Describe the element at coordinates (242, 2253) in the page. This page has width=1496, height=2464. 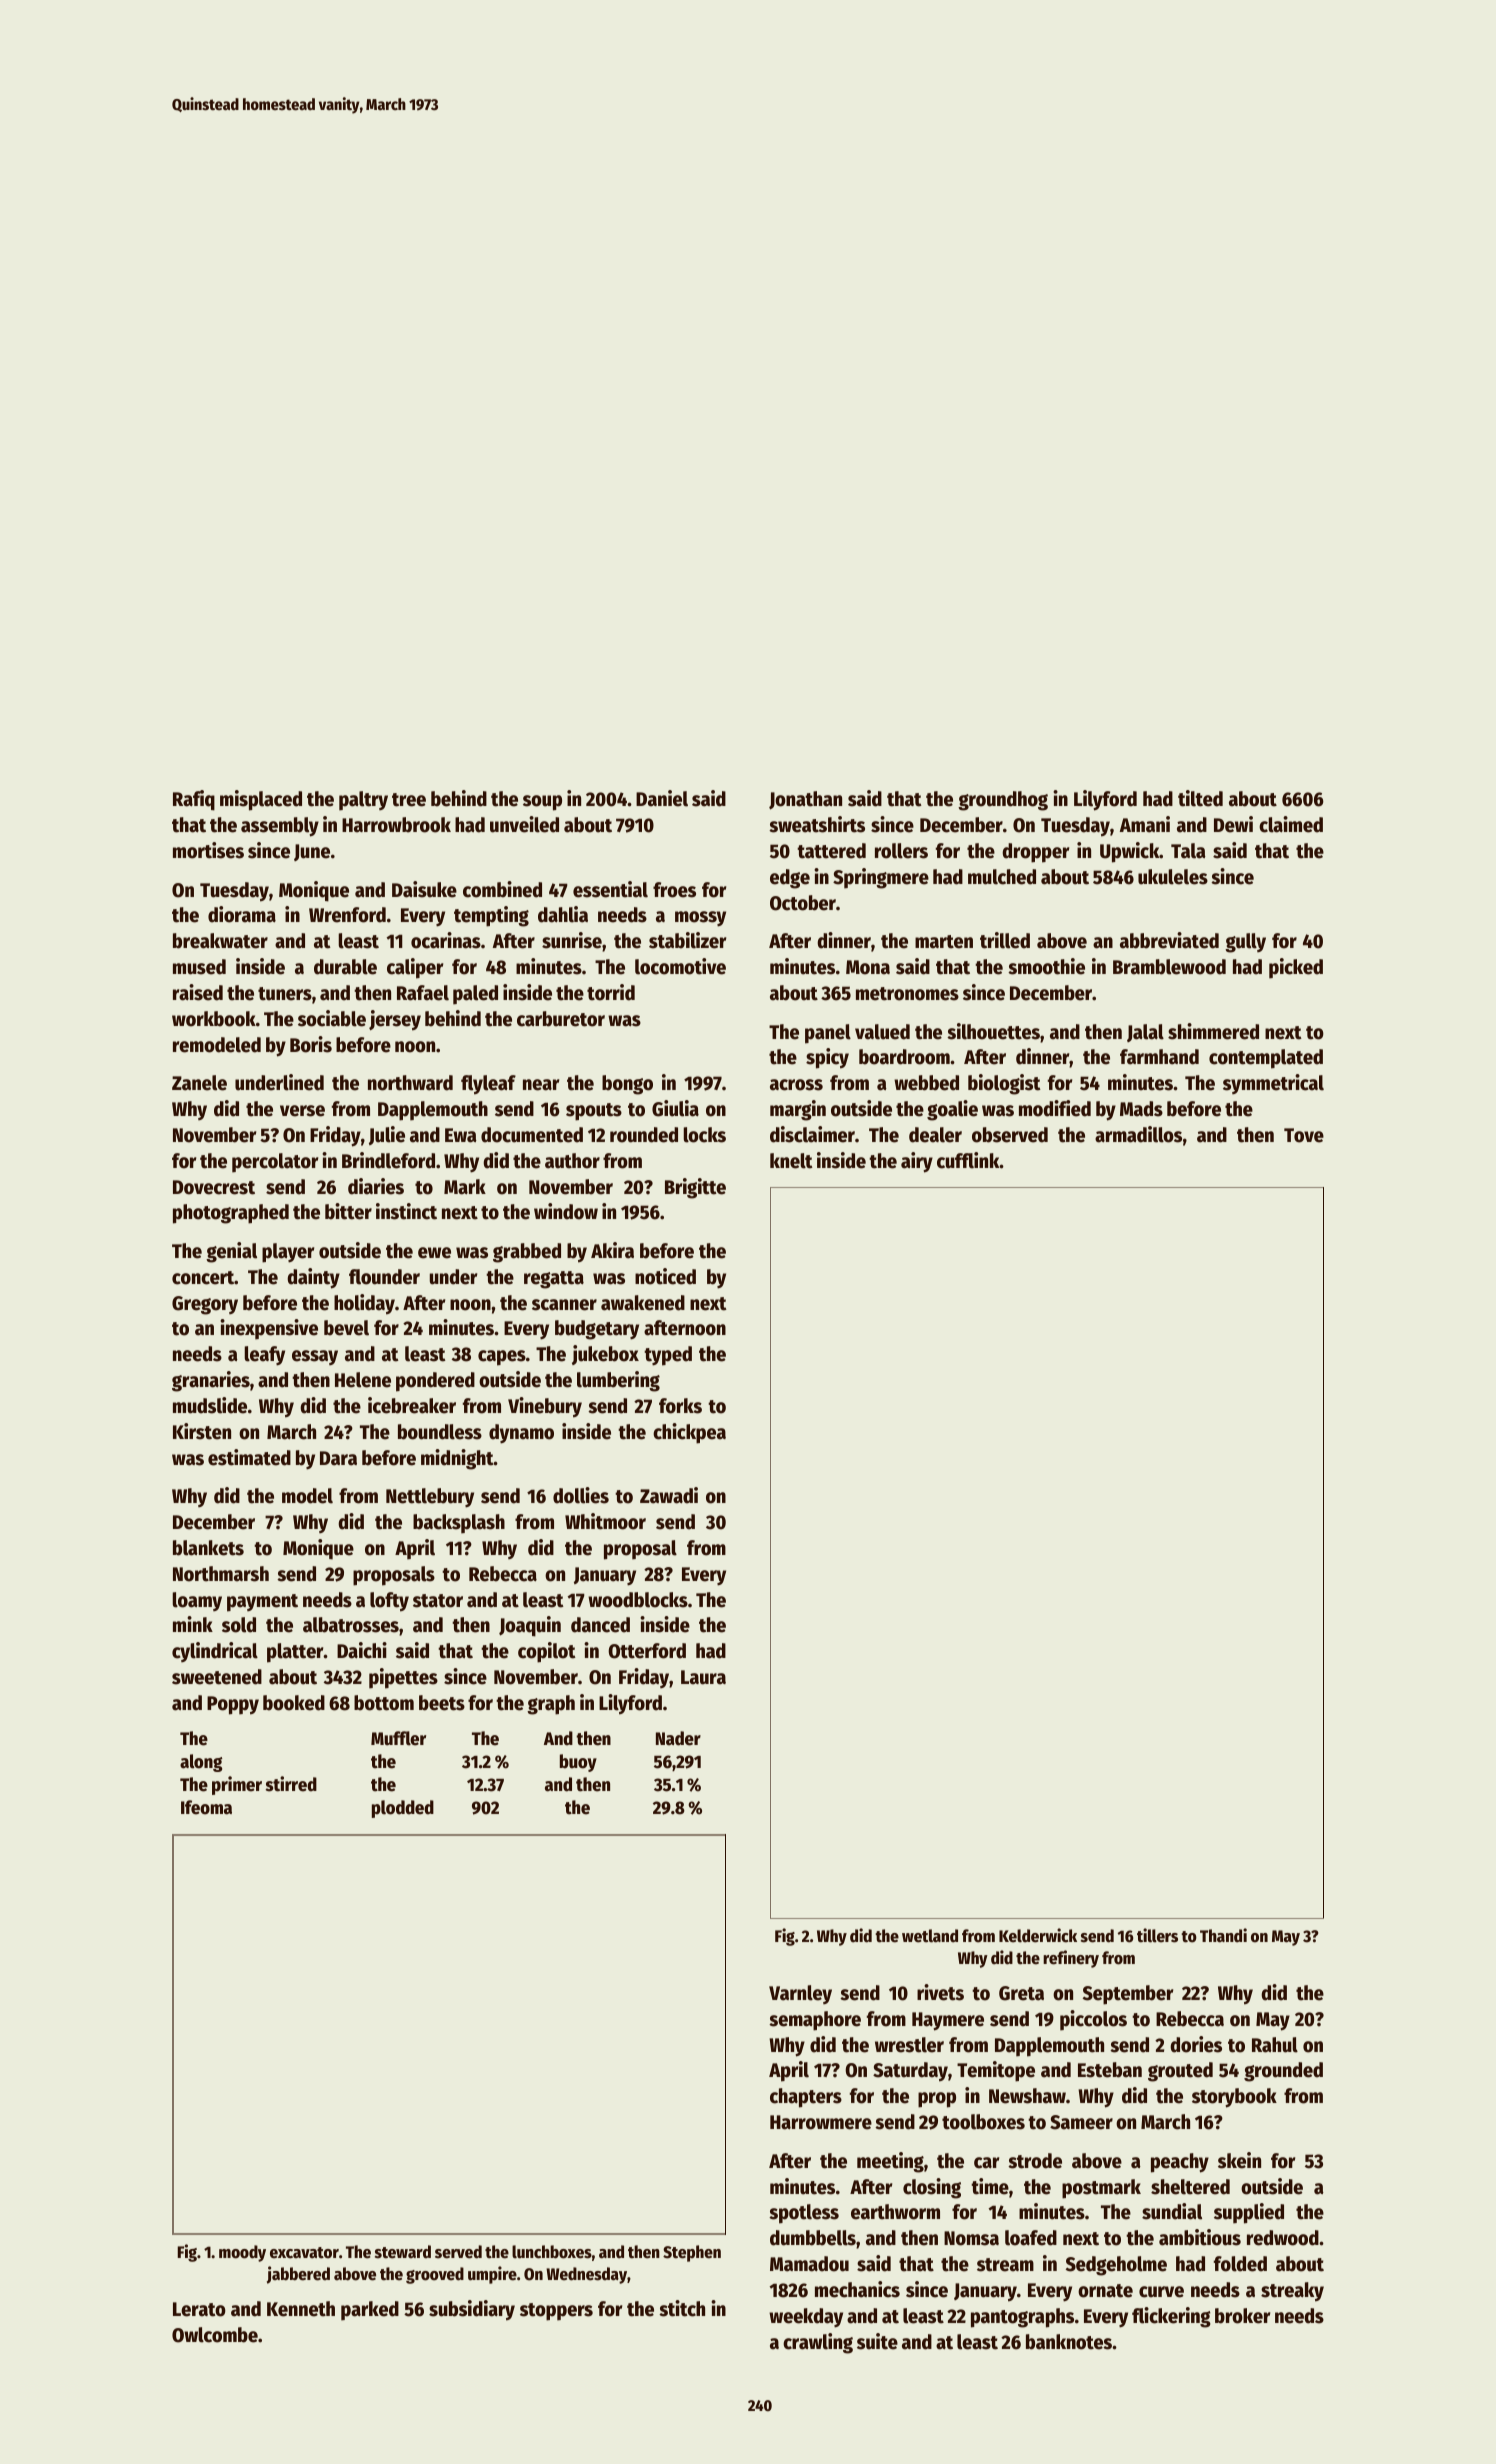
I see `moody` at that location.
